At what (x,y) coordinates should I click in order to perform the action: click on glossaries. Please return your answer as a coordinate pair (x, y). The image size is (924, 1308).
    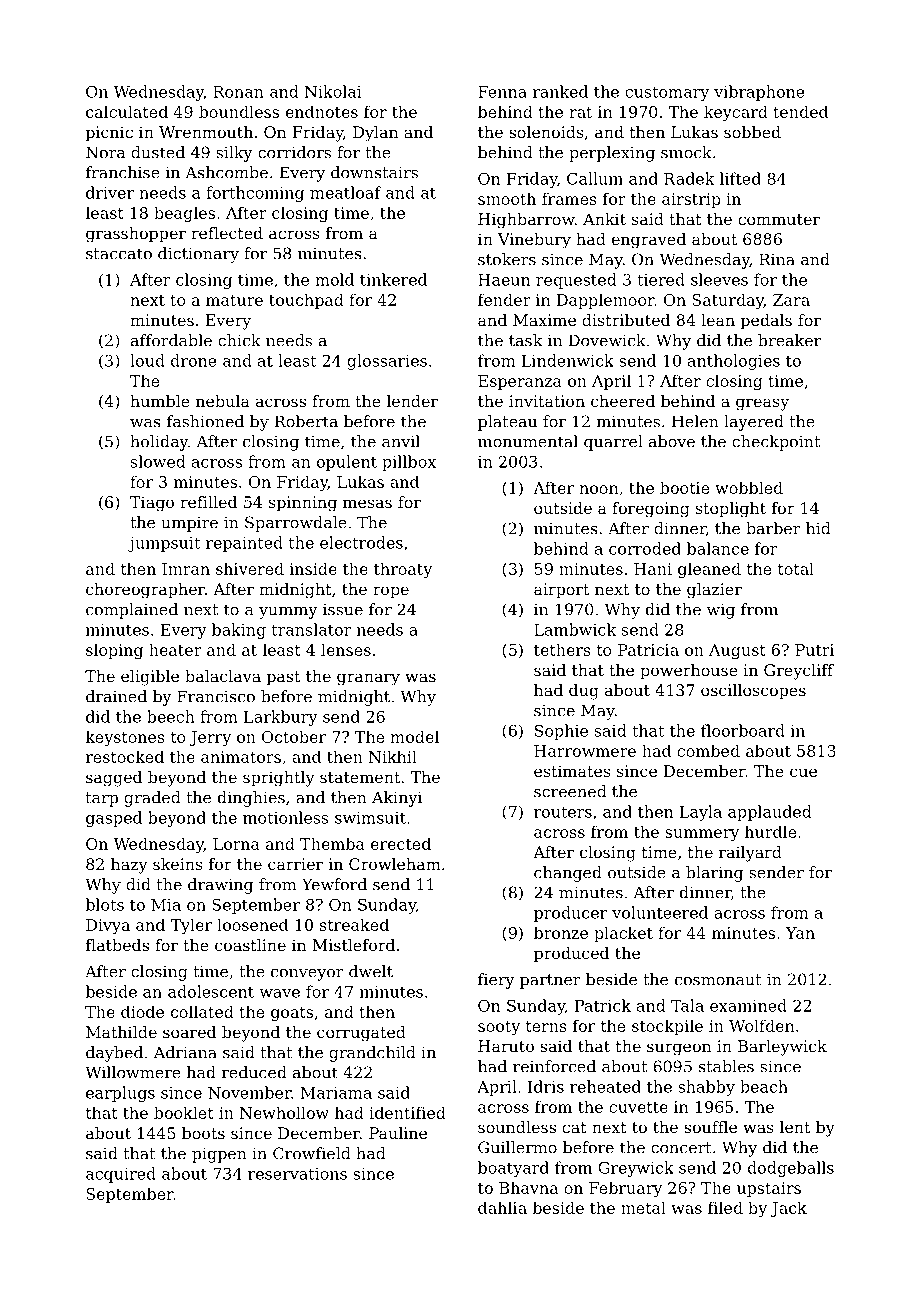
    Looking at the image, I should click on (387, 362).
